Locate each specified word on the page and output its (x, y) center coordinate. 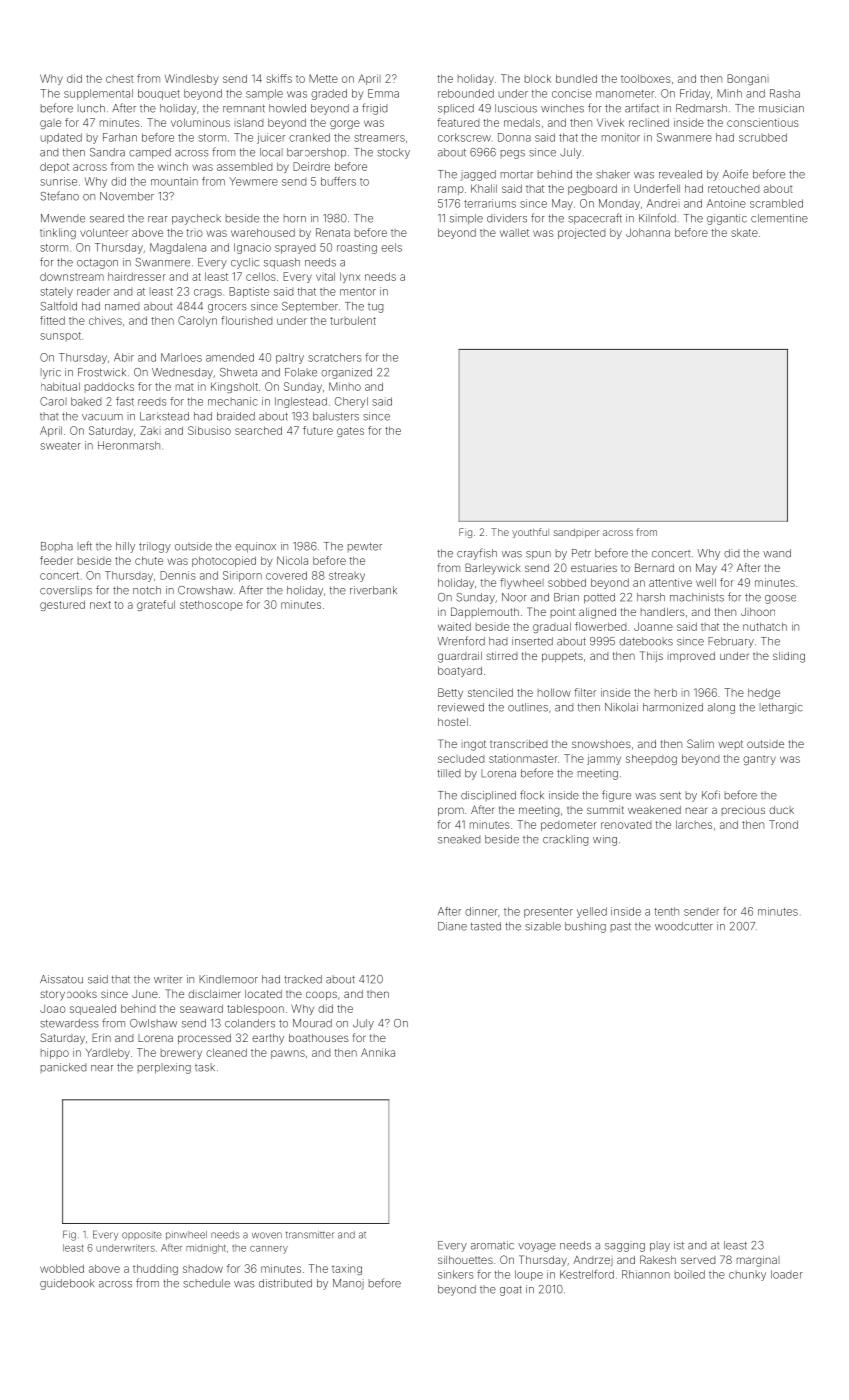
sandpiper (576, 533)
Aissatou (61, 979)
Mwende (63, 218)
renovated (626, 825)
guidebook (67, 1284)
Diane (452, 926)
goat (511, 1291)
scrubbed (763, 137)
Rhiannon (646, 1274)
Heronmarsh (129, 445)
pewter (365, 547)
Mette (323, 78)
